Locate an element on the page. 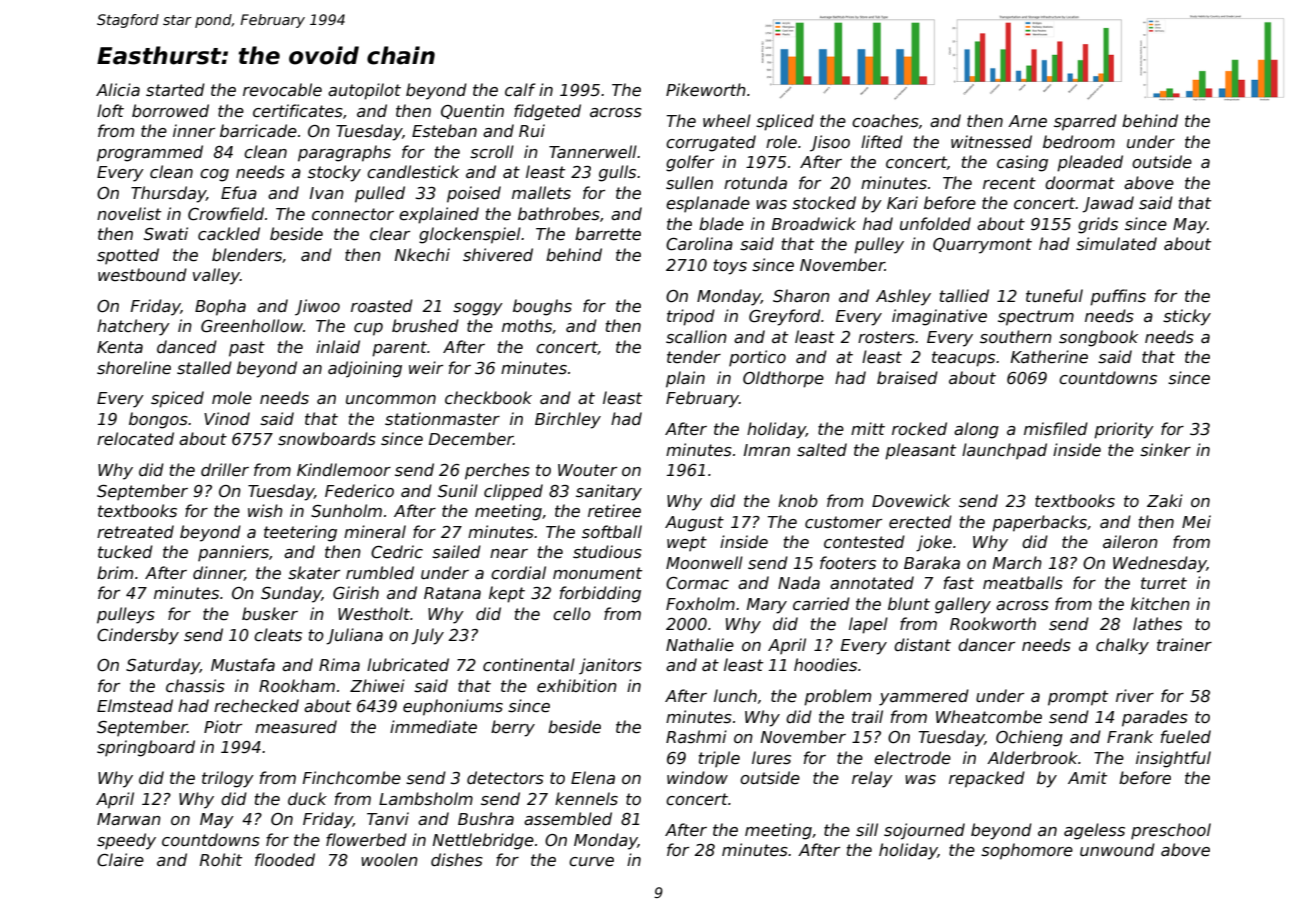 Image resolution: width=1308 pixels, height=924 pixels. cello is located at coordinates (572, 614).
